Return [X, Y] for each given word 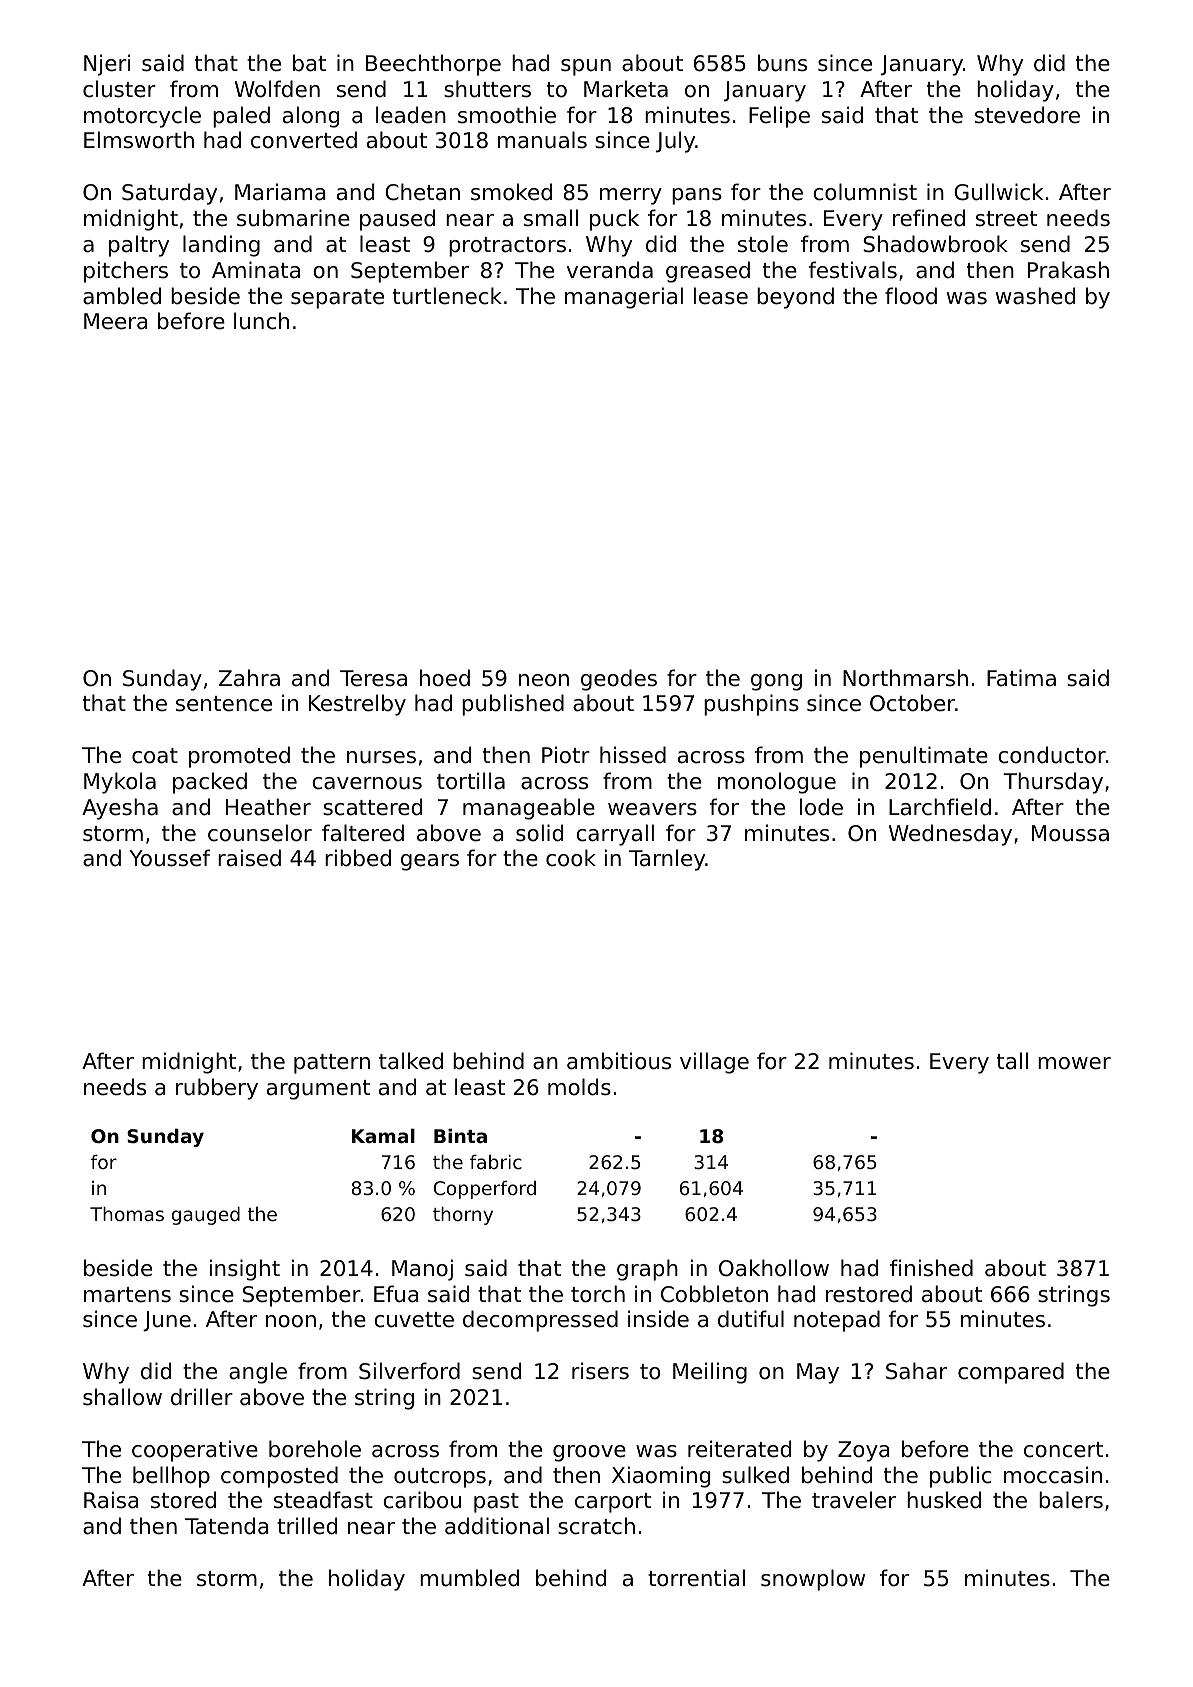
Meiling [710, 1373]
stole [763, 244]
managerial [624, 298]
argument [318, 1090]
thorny [463, 1216]
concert [1063, 1450]
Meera [116, 321]
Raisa [111, 1500]
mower [1074, 1063]
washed [1035, 296]
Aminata [256, 270]
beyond [795, 298]
